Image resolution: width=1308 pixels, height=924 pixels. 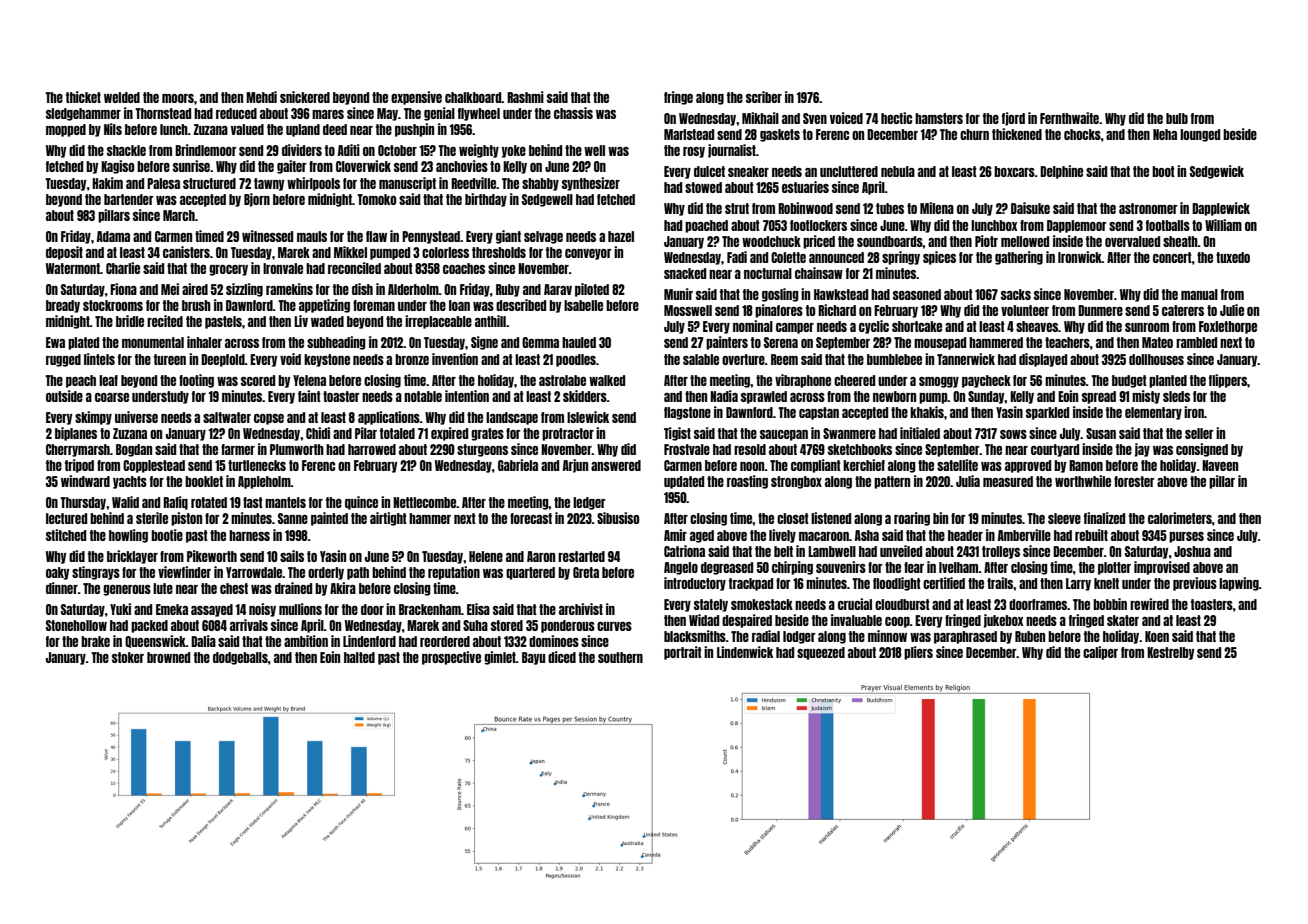 I want to click on Robinwood, so click(x=805, y=208).
